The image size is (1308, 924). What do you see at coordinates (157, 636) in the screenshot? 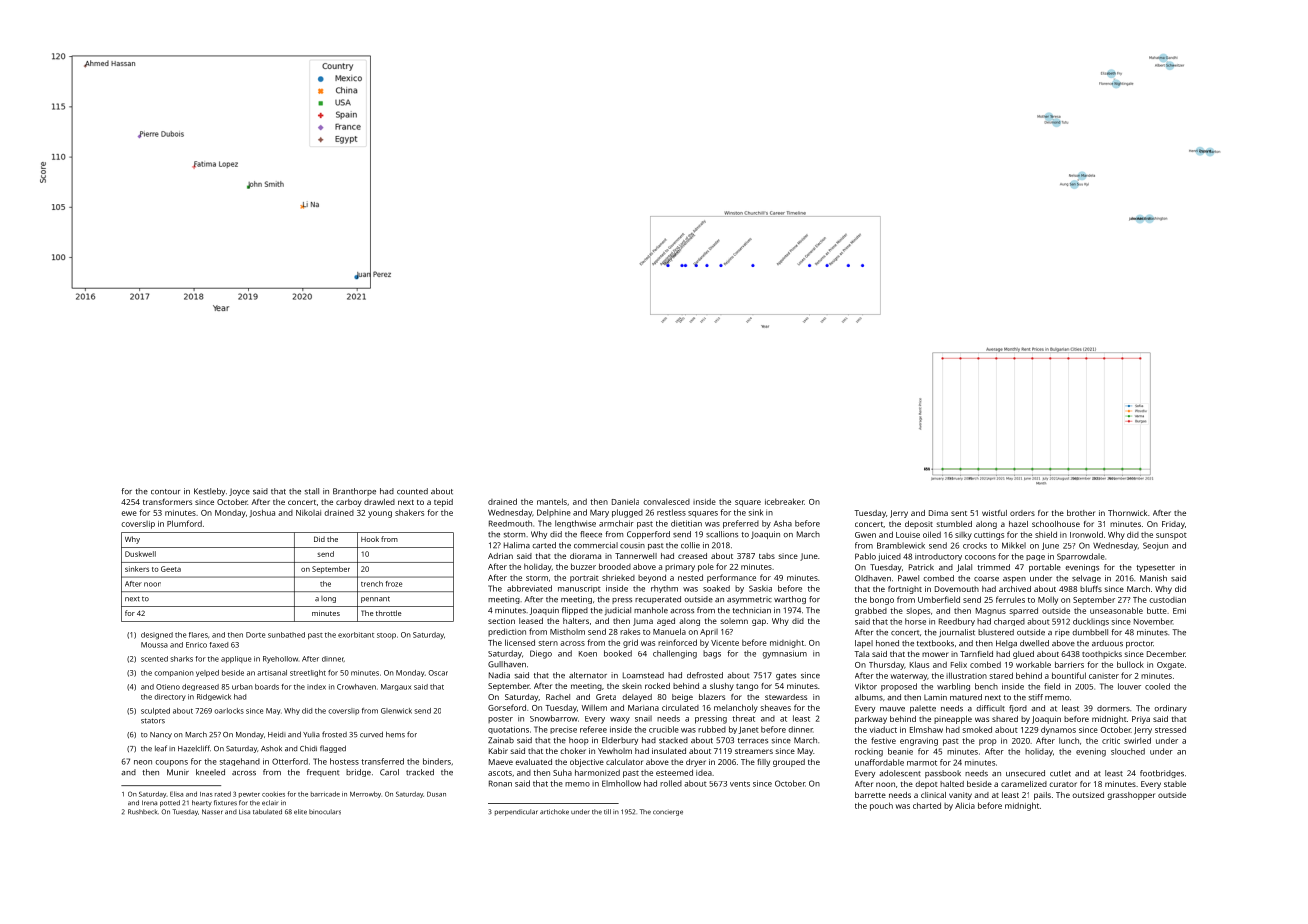
I see `designed` at bounding box center [157, 636].
